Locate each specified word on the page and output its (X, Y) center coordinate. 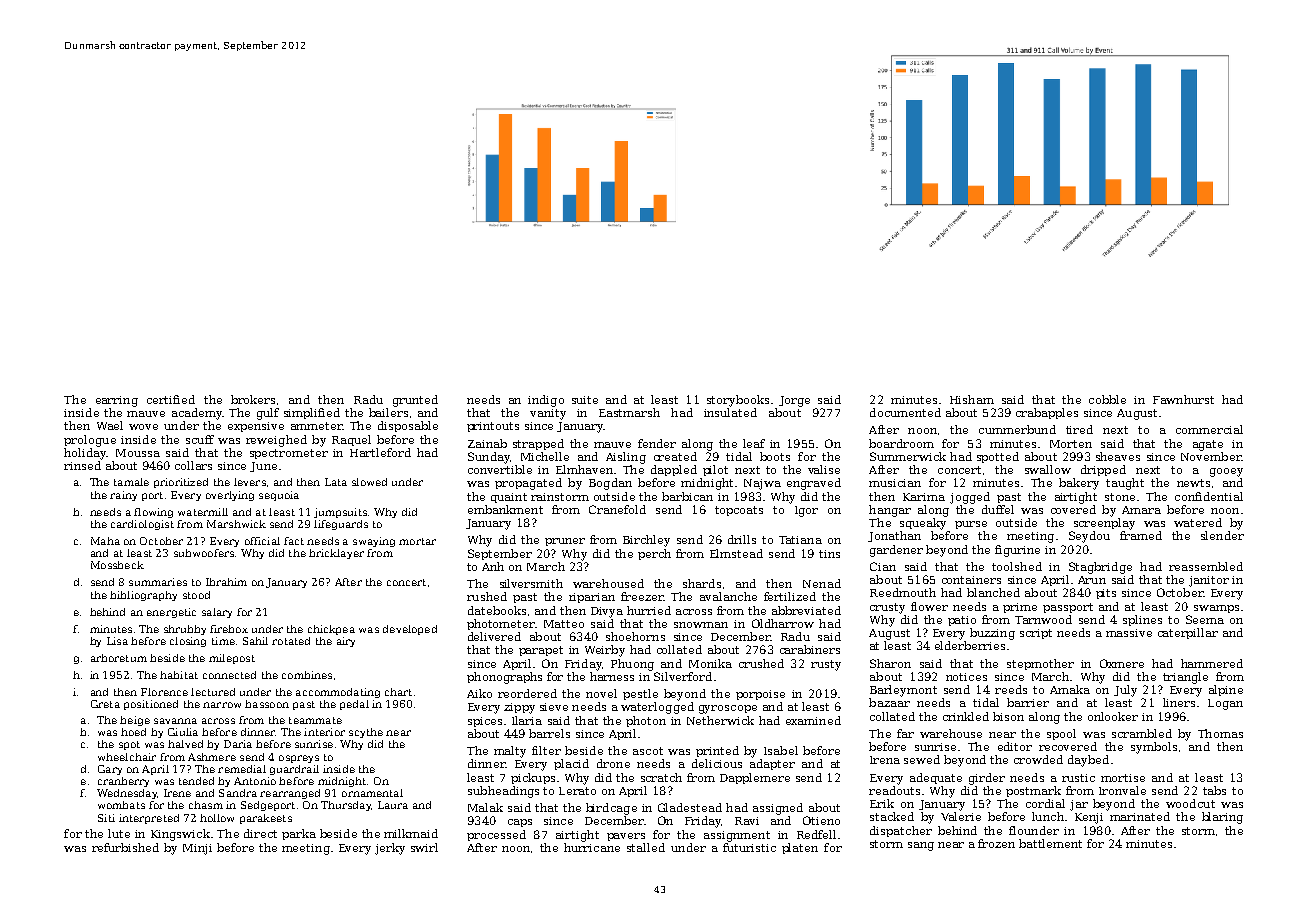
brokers (253, 399)
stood (196, 595)
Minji (197, 849)
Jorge (794, 401)
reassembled (1206, 566)
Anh (493, 566)
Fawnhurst (1183, 399)
